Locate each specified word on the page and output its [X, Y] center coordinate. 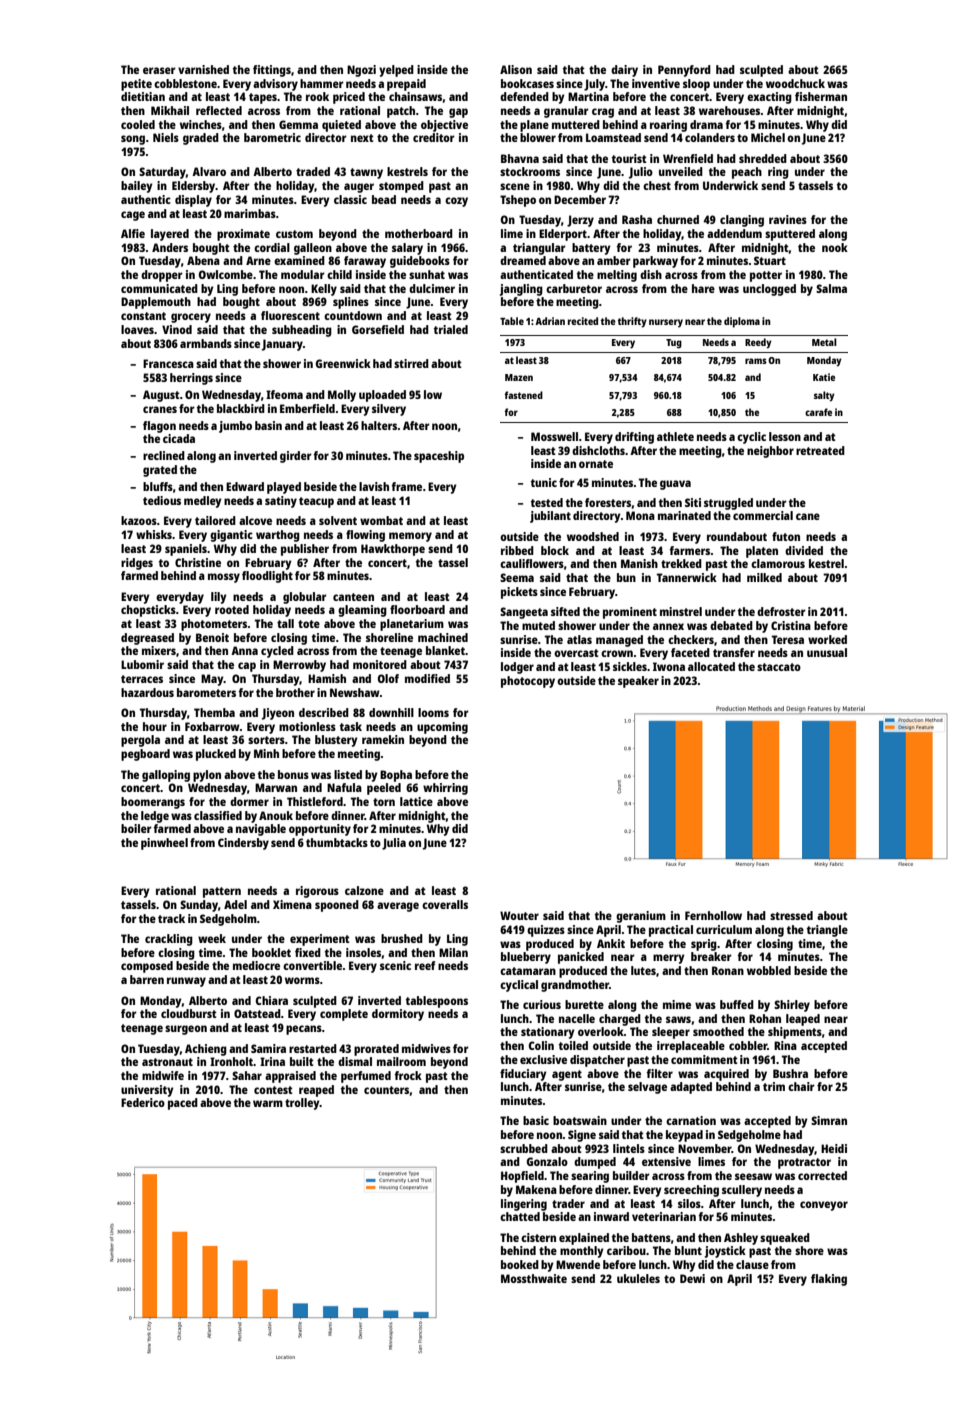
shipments [795, 1033]
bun [626, 577]
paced [183, 1104]
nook [835, 247]
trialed [451, 329]
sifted [565, 611]
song [133, 140]
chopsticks [148, 611]
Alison [516, 69]
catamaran [528, 971]
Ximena [292, 904]
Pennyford [684, 71]
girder [296, 457]
